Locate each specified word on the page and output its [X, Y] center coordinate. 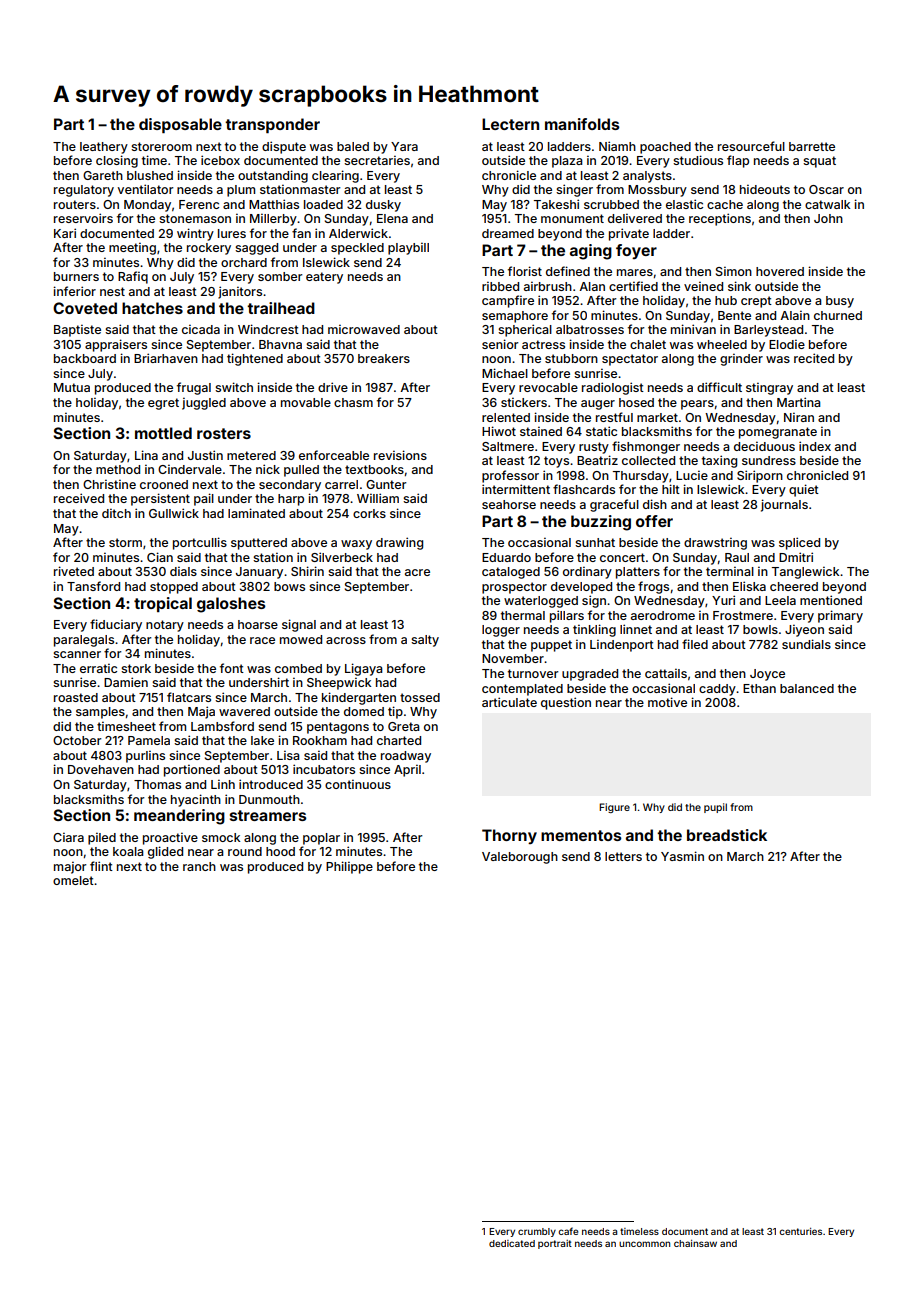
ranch [199, 866]
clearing [335, 176]
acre [417, 572]
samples [100, 713]
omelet [73, 880]
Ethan [759, 688]
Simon [734, 271]
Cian [160, 557]
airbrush [548, 286]
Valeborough [520, 858]
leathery [104, 148]
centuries [800, 1231]
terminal [730, 571]
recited [814, 358]
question [566, 703]
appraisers [116, 345]
